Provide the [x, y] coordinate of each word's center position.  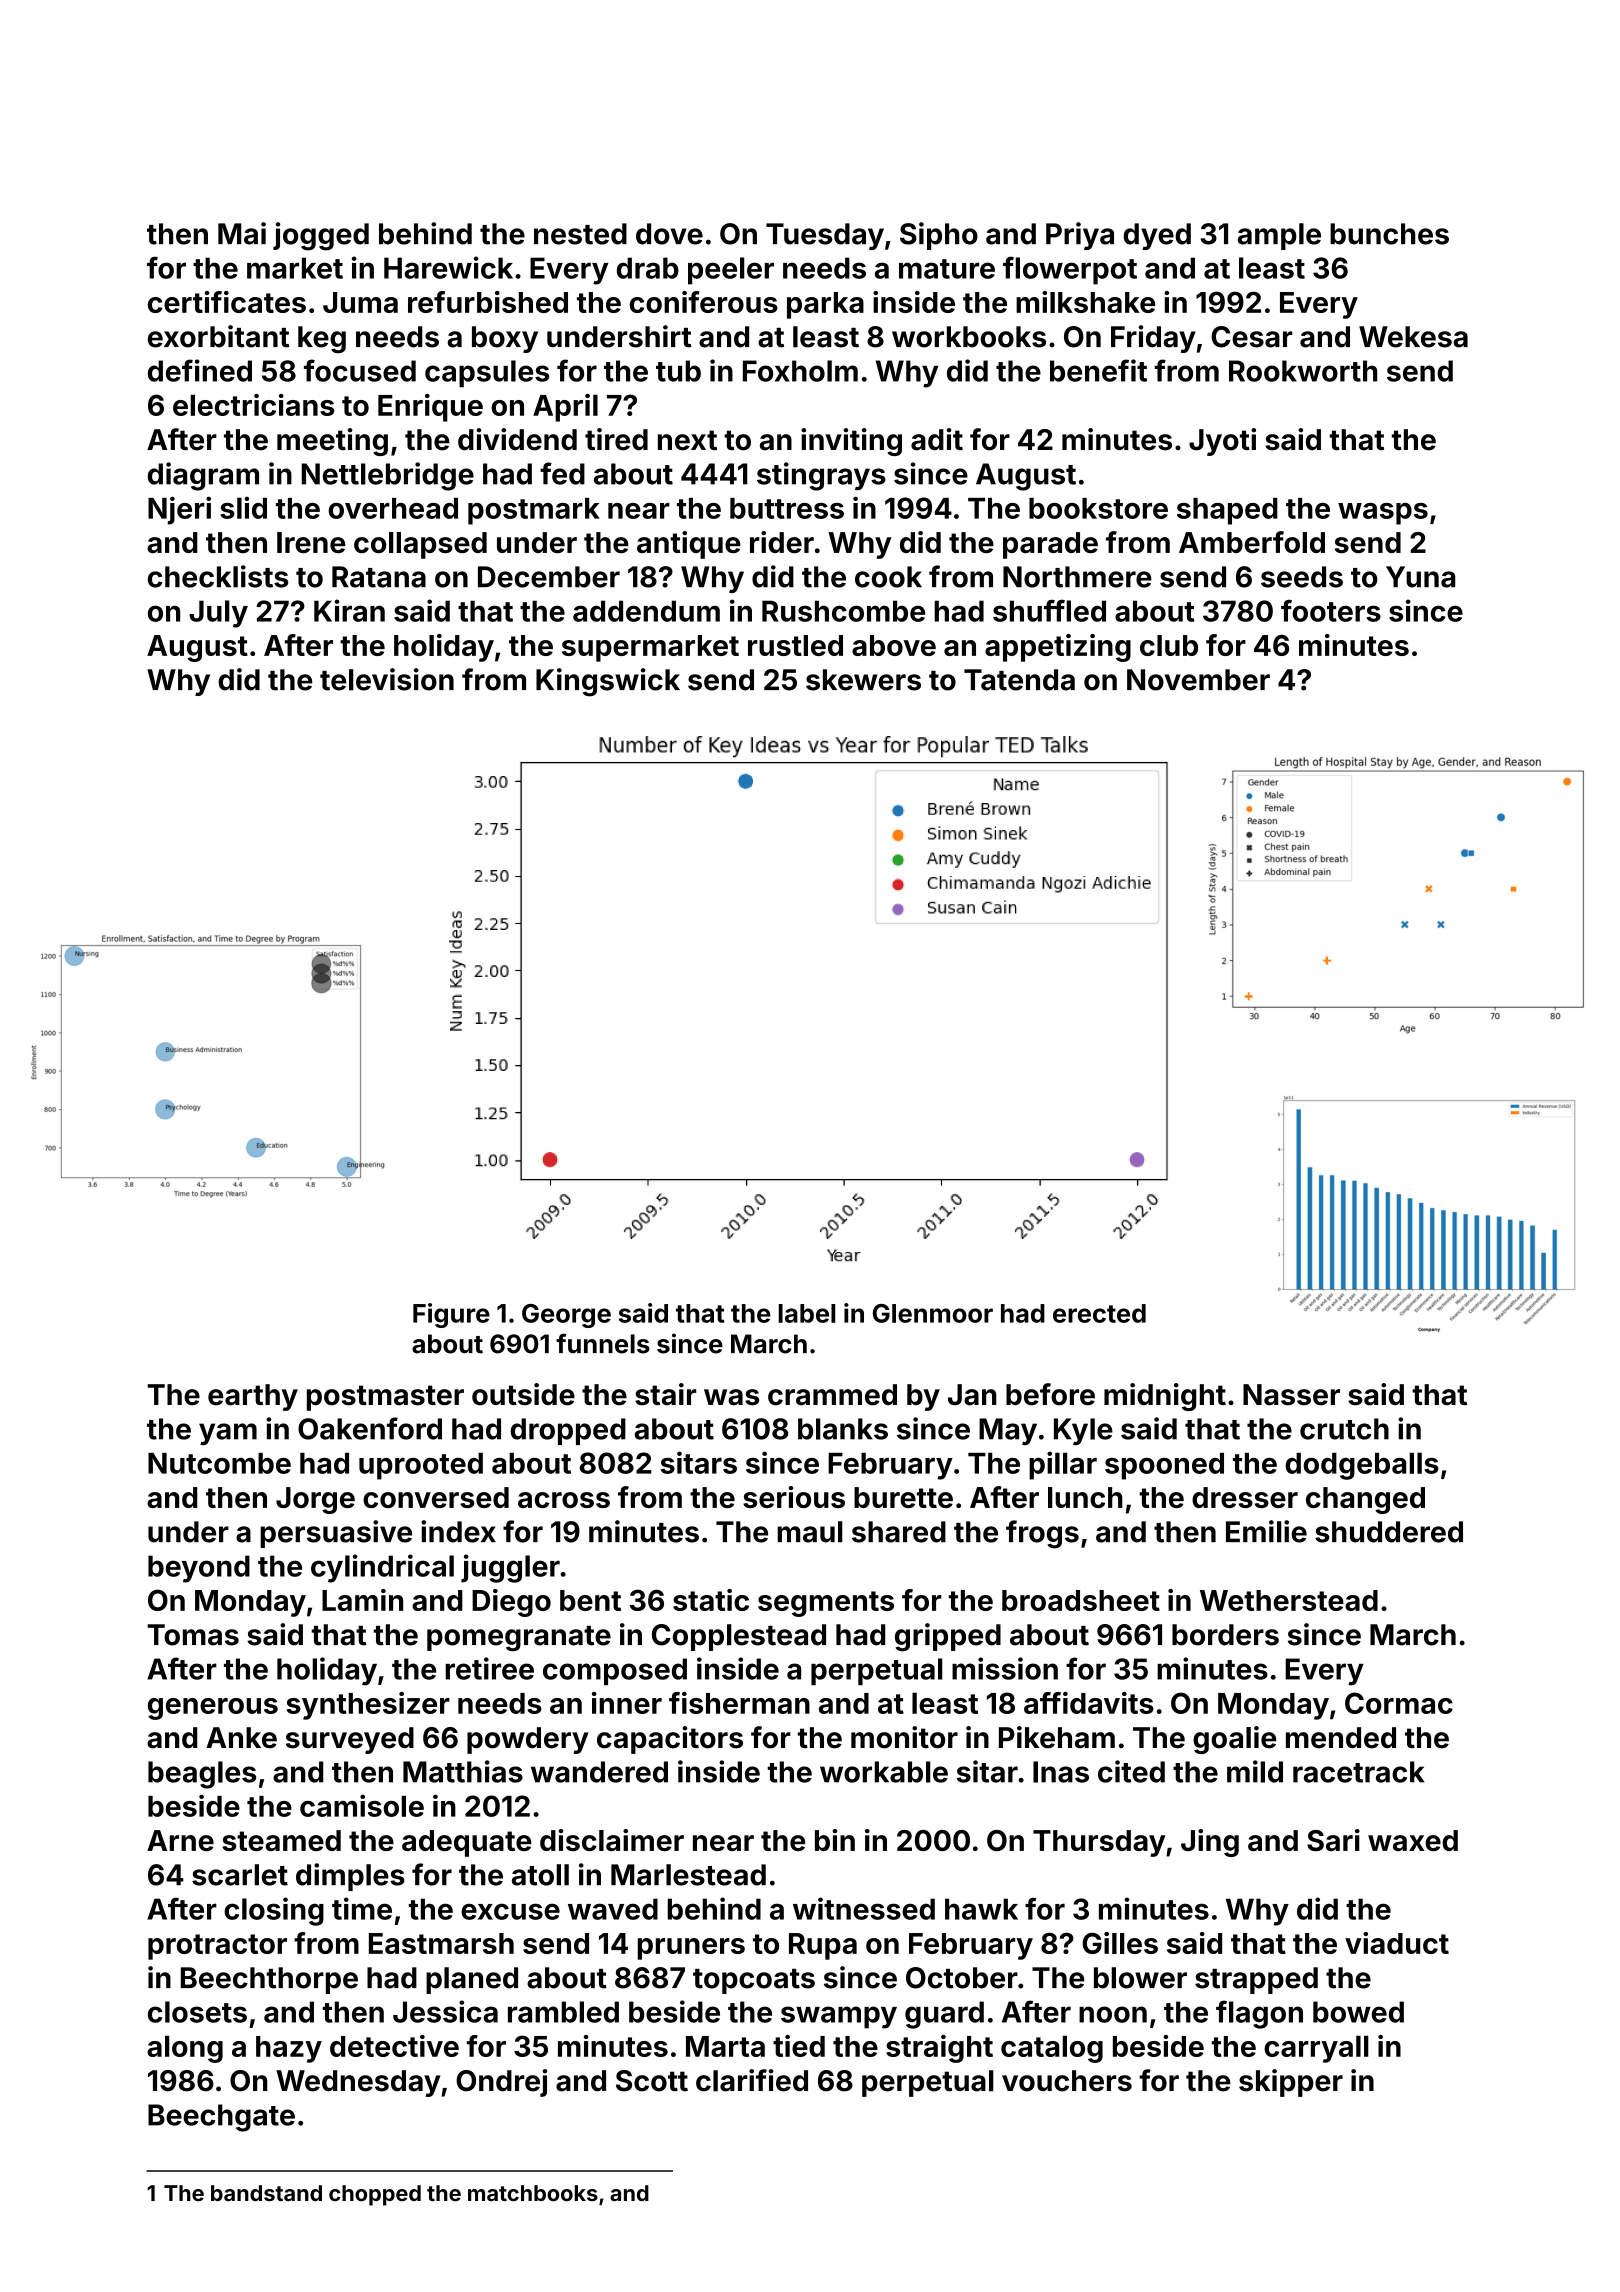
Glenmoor [933, 1313]
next [687, 440]
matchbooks [533, 2193]
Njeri [179, 510]
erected [1099, 1313]
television [387, 679]
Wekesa [1413, 337]
